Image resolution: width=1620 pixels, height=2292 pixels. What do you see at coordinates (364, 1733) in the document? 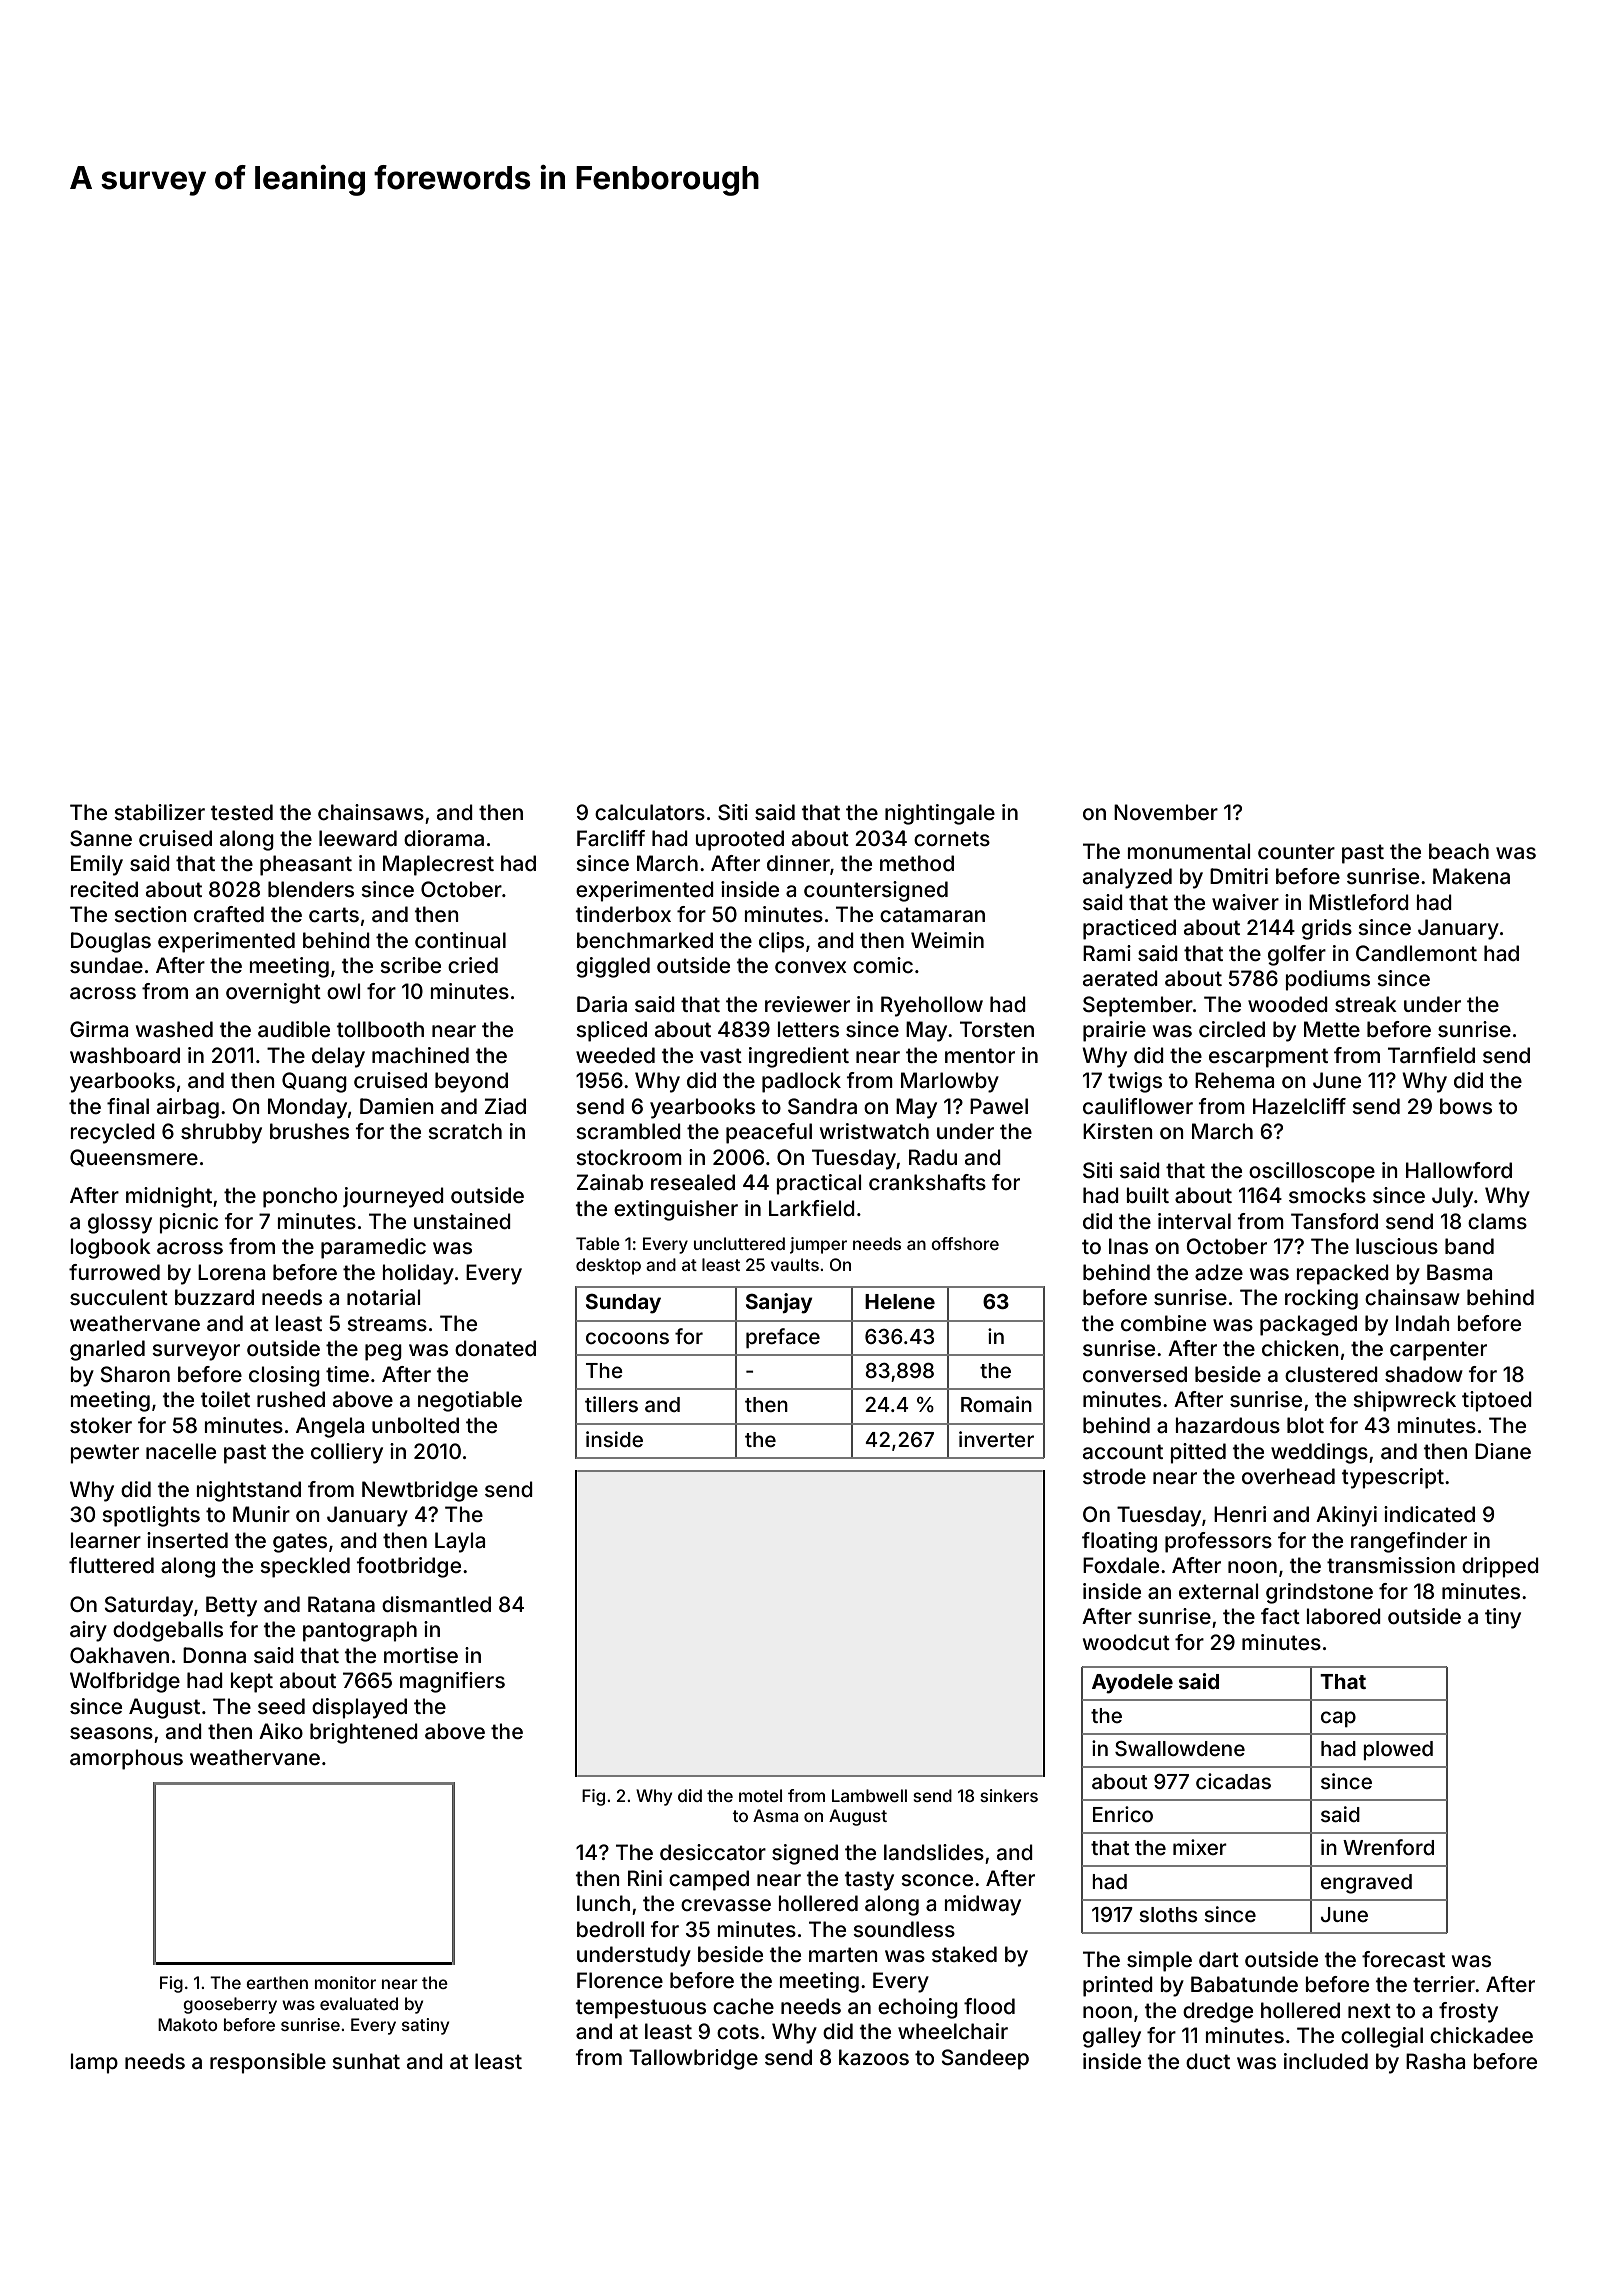
I see `brightened` at bounding box center [364, 1733].
